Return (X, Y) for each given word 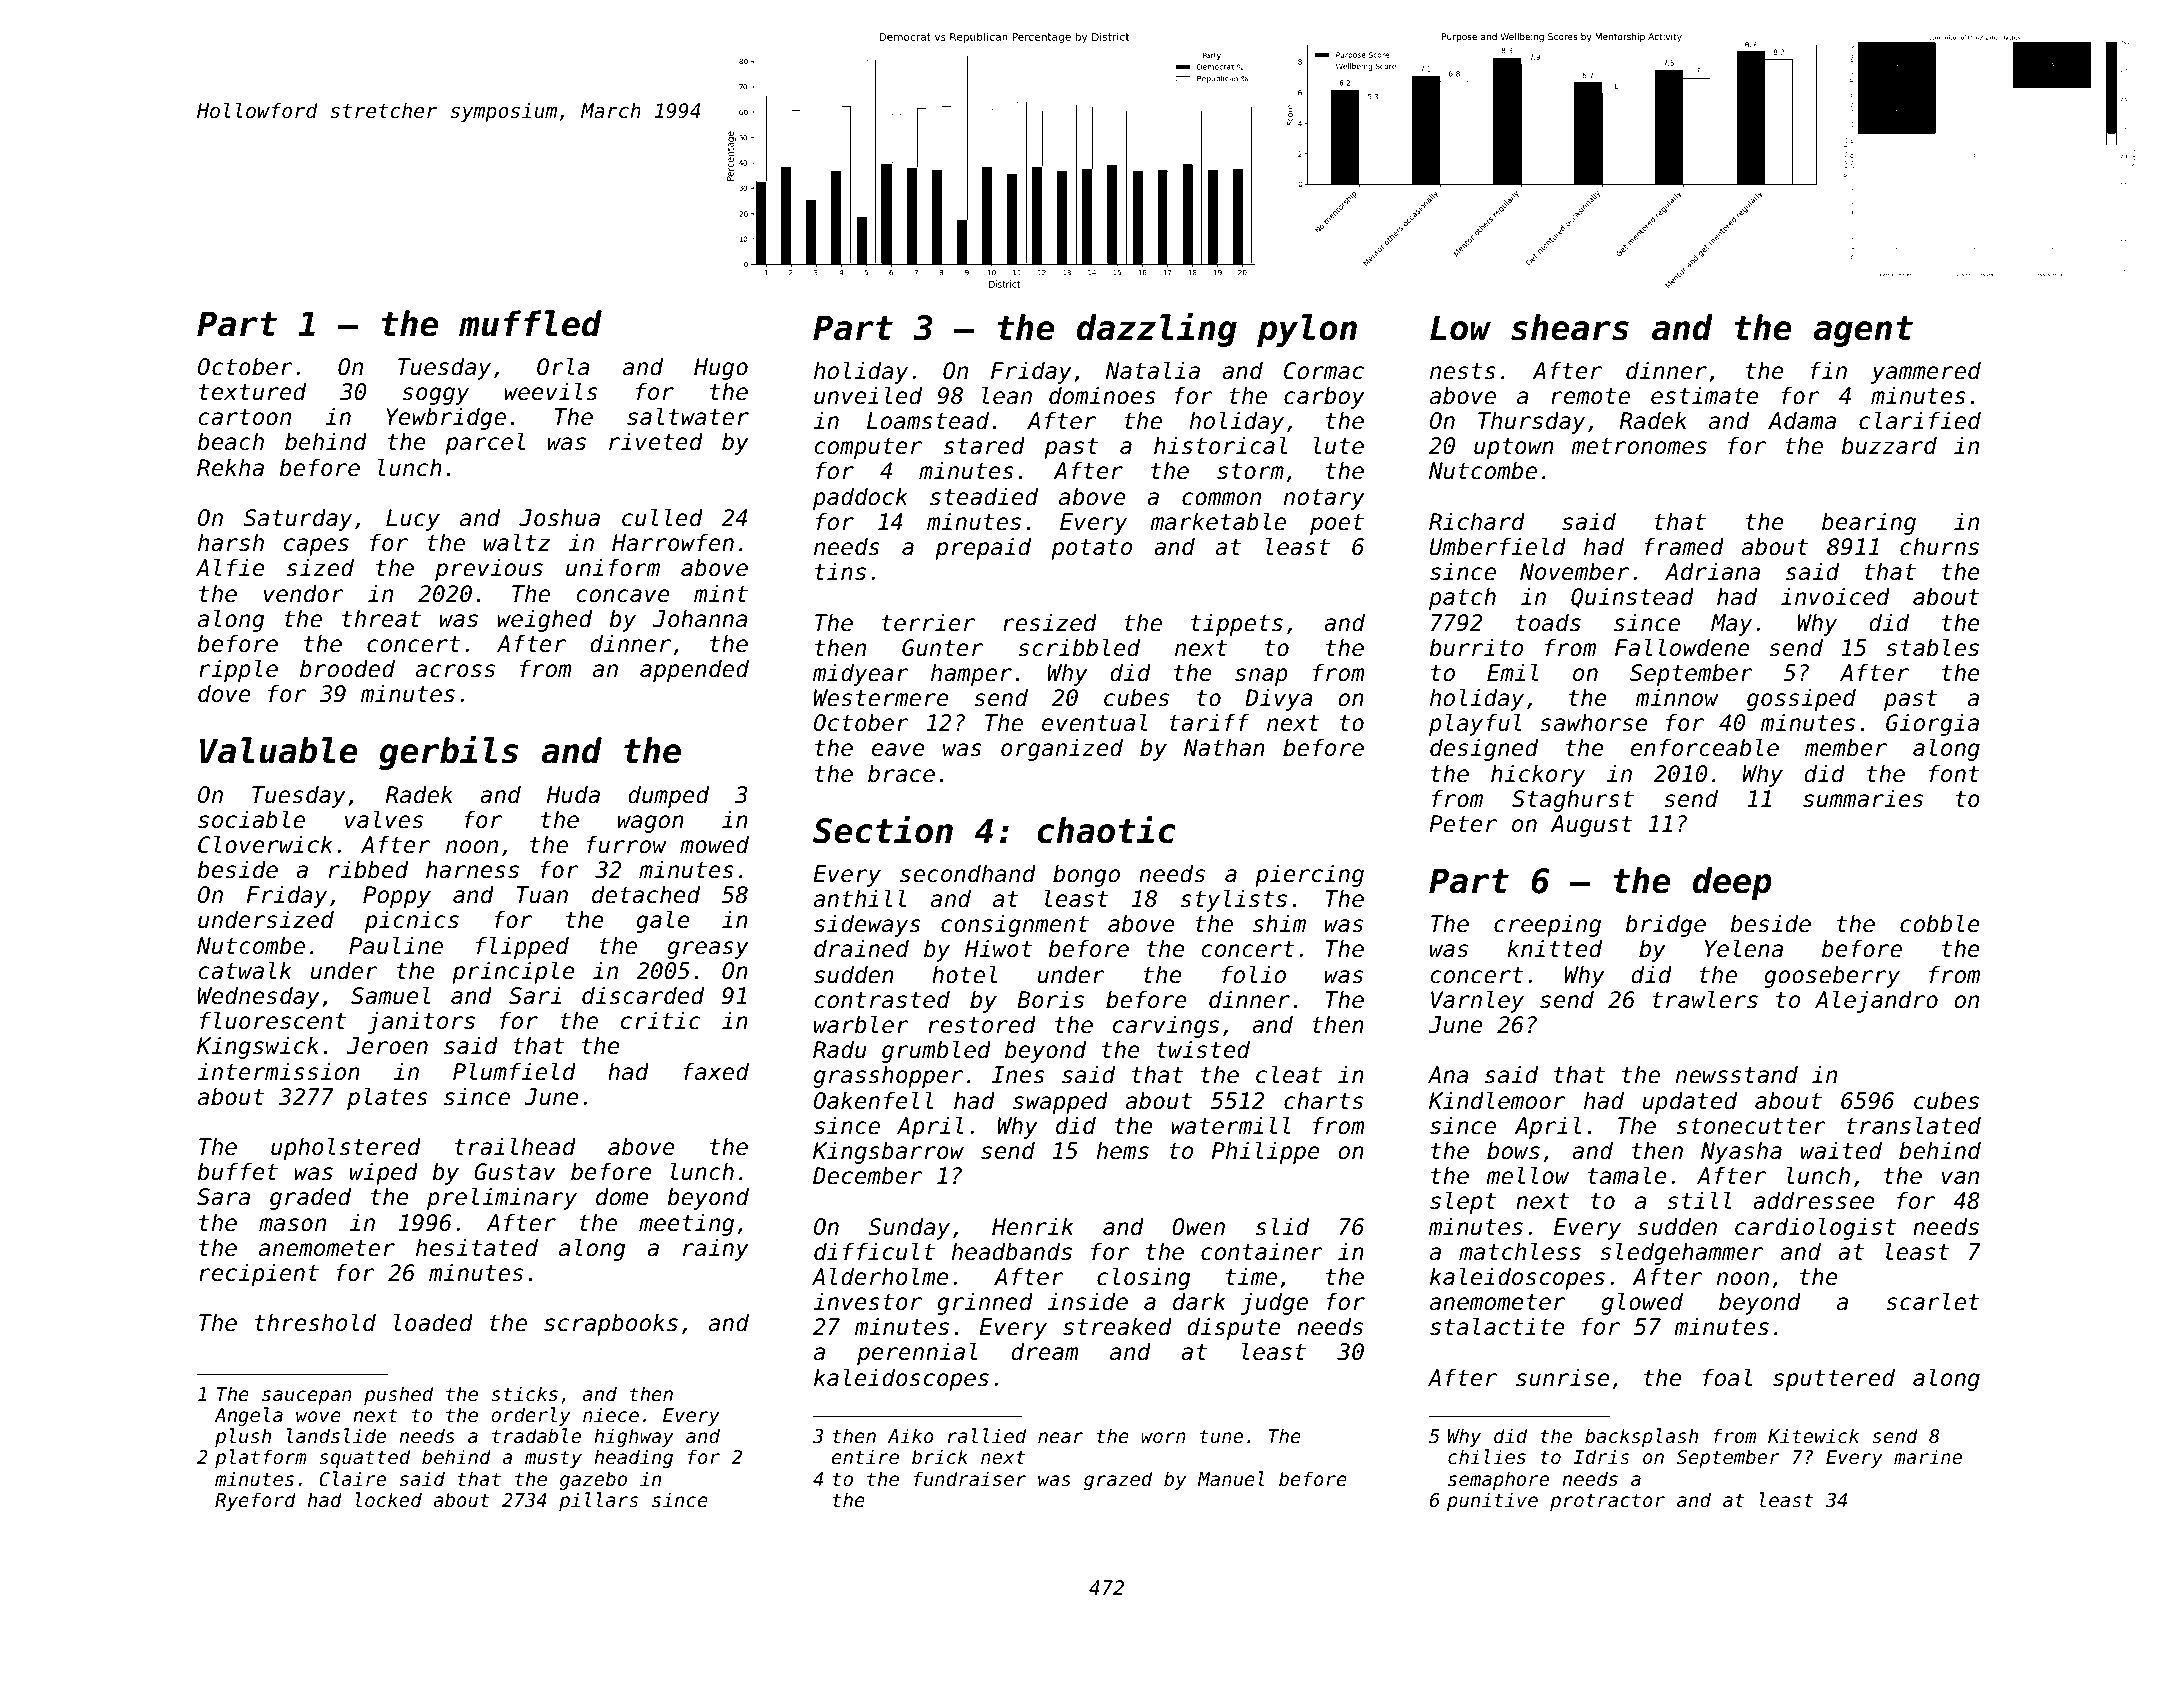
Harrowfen (673, 543)
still (1699, 1200)
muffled (530, 323)
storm (1250, 471)
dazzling (1157, 329)
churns (1939, 547)
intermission (279, 1072)
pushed (398, 1395)
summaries (1863, 799)
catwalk (245, 970)
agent (1863, 331)
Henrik (1033, 1227)
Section (883, 829)
